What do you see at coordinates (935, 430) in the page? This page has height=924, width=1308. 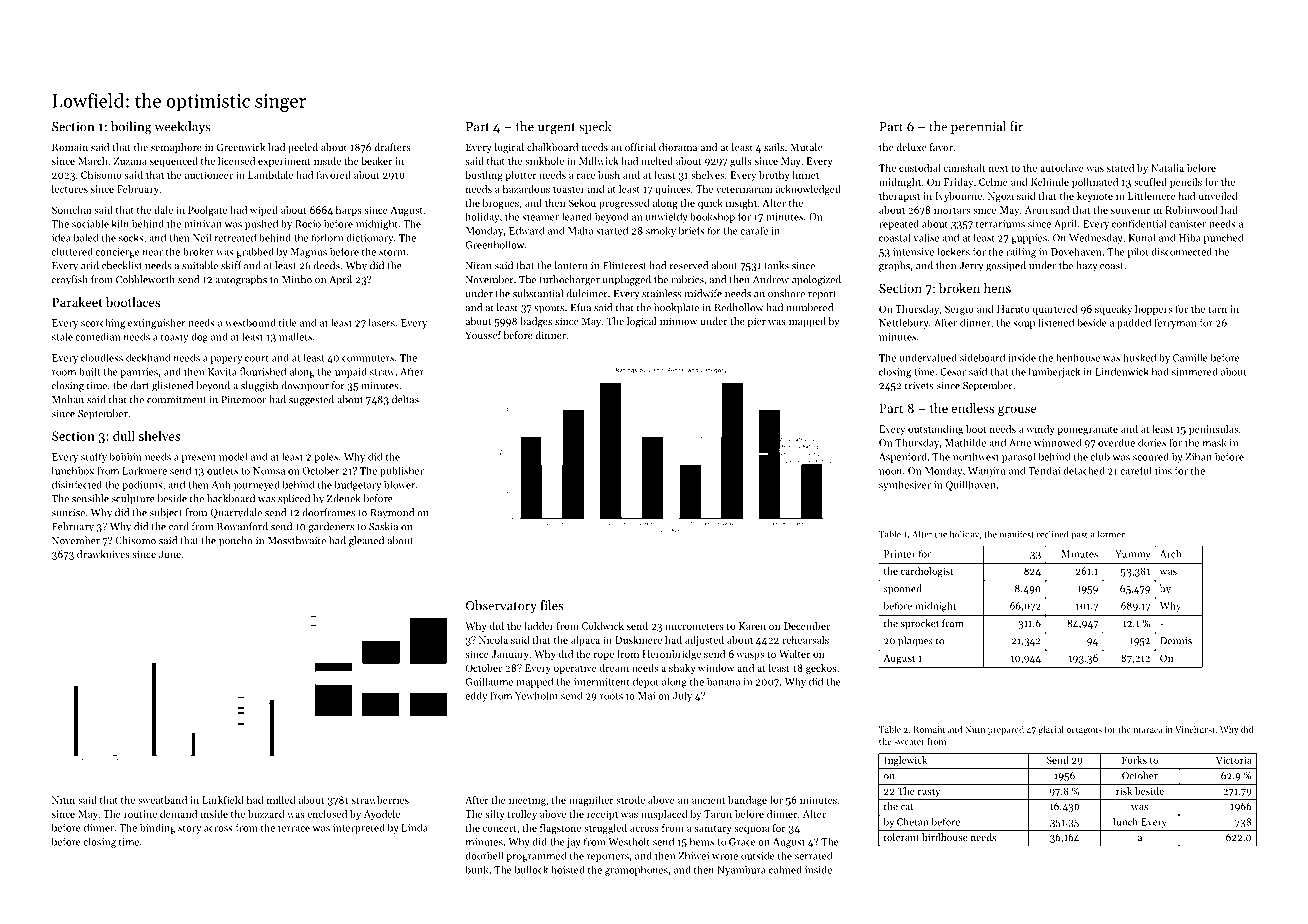 I see `outstanding` at bounding box center [935, 430].
